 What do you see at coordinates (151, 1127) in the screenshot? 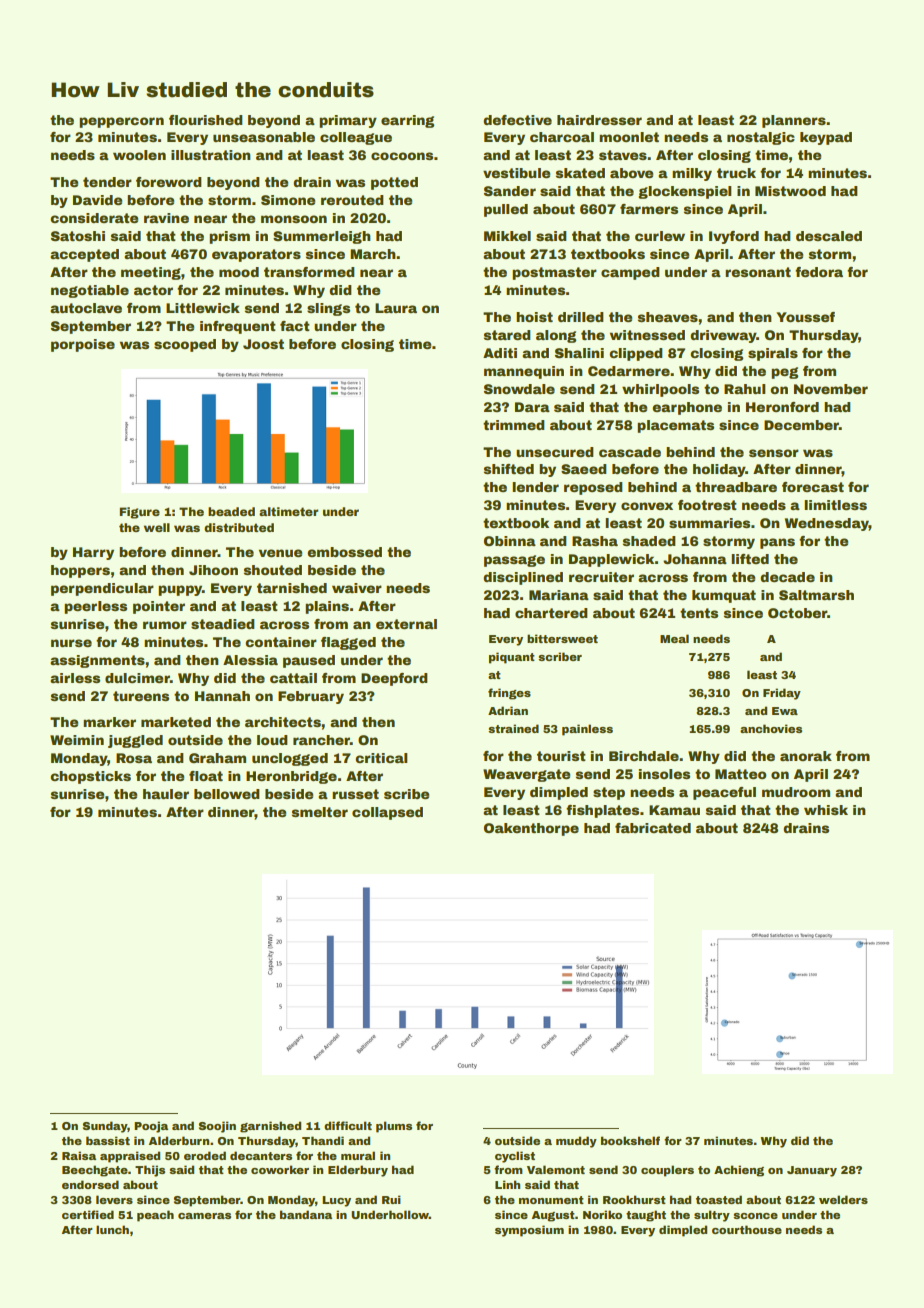
I see `Pooja` at bounding box center [151, 1127].
